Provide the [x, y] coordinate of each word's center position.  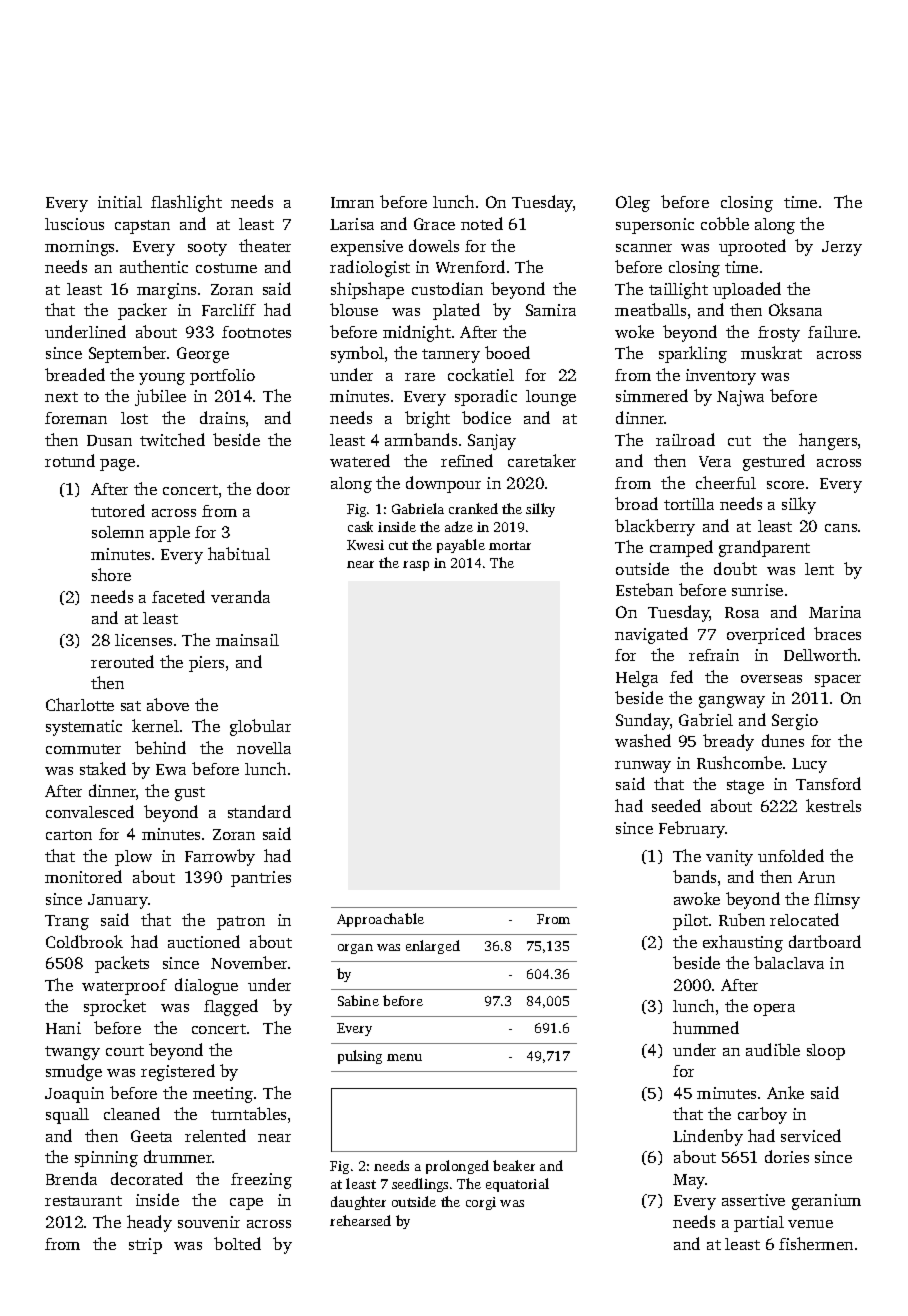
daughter [358, 1203]
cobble [725, 223]
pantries [261, 879]
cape [246, 1204]
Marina [835, 612]
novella [264, 748]
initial [120, 202]
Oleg [633, 204]
